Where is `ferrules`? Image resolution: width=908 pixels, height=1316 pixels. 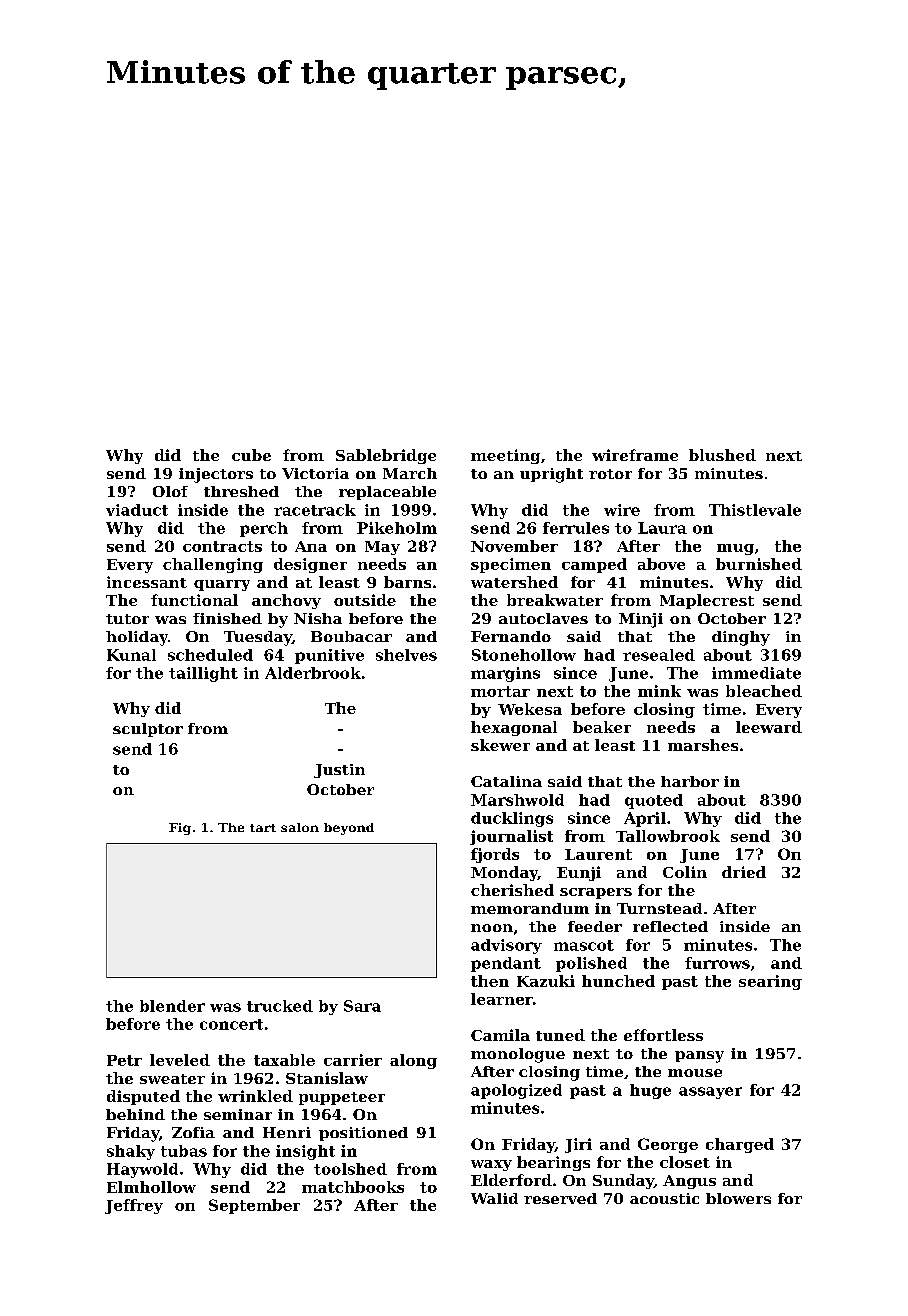
ferrules is located at coordinates (576, 528).
